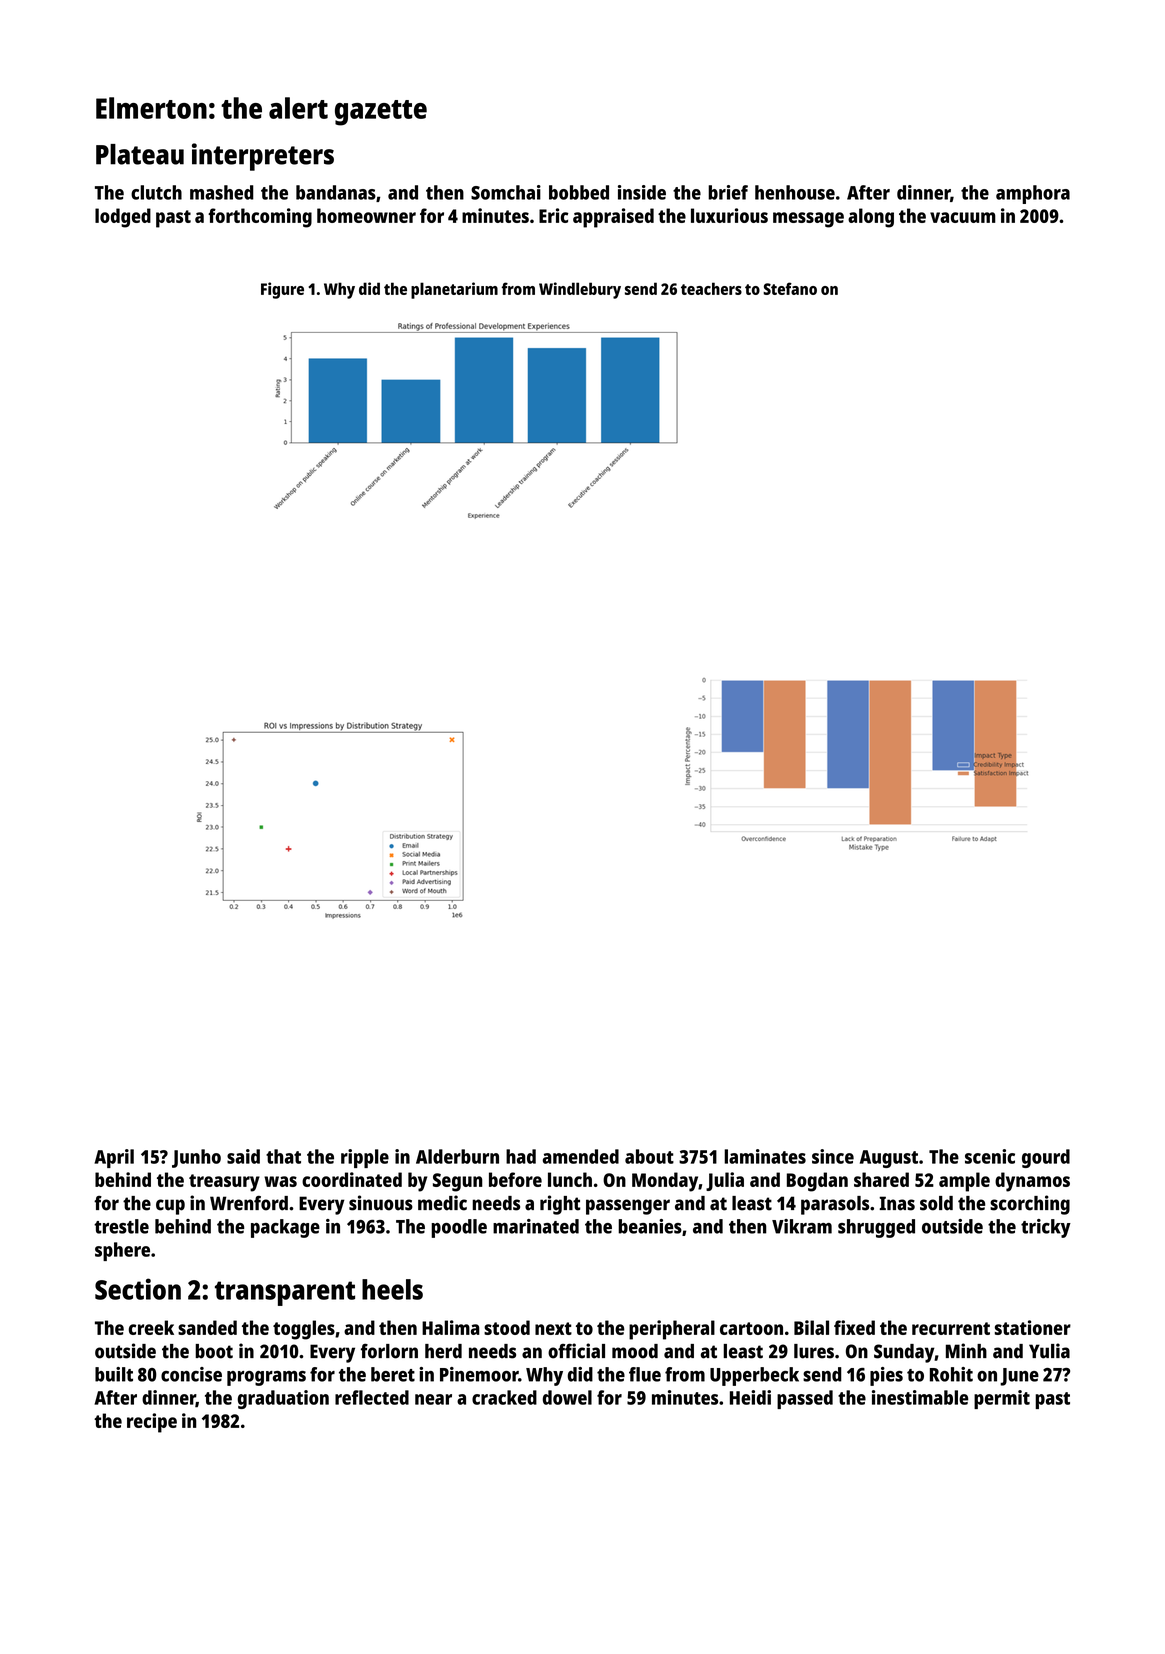  What do you see at coordinates (567, 1397) in the page?
I see `dowel` at bounding box center [567, 1397].
